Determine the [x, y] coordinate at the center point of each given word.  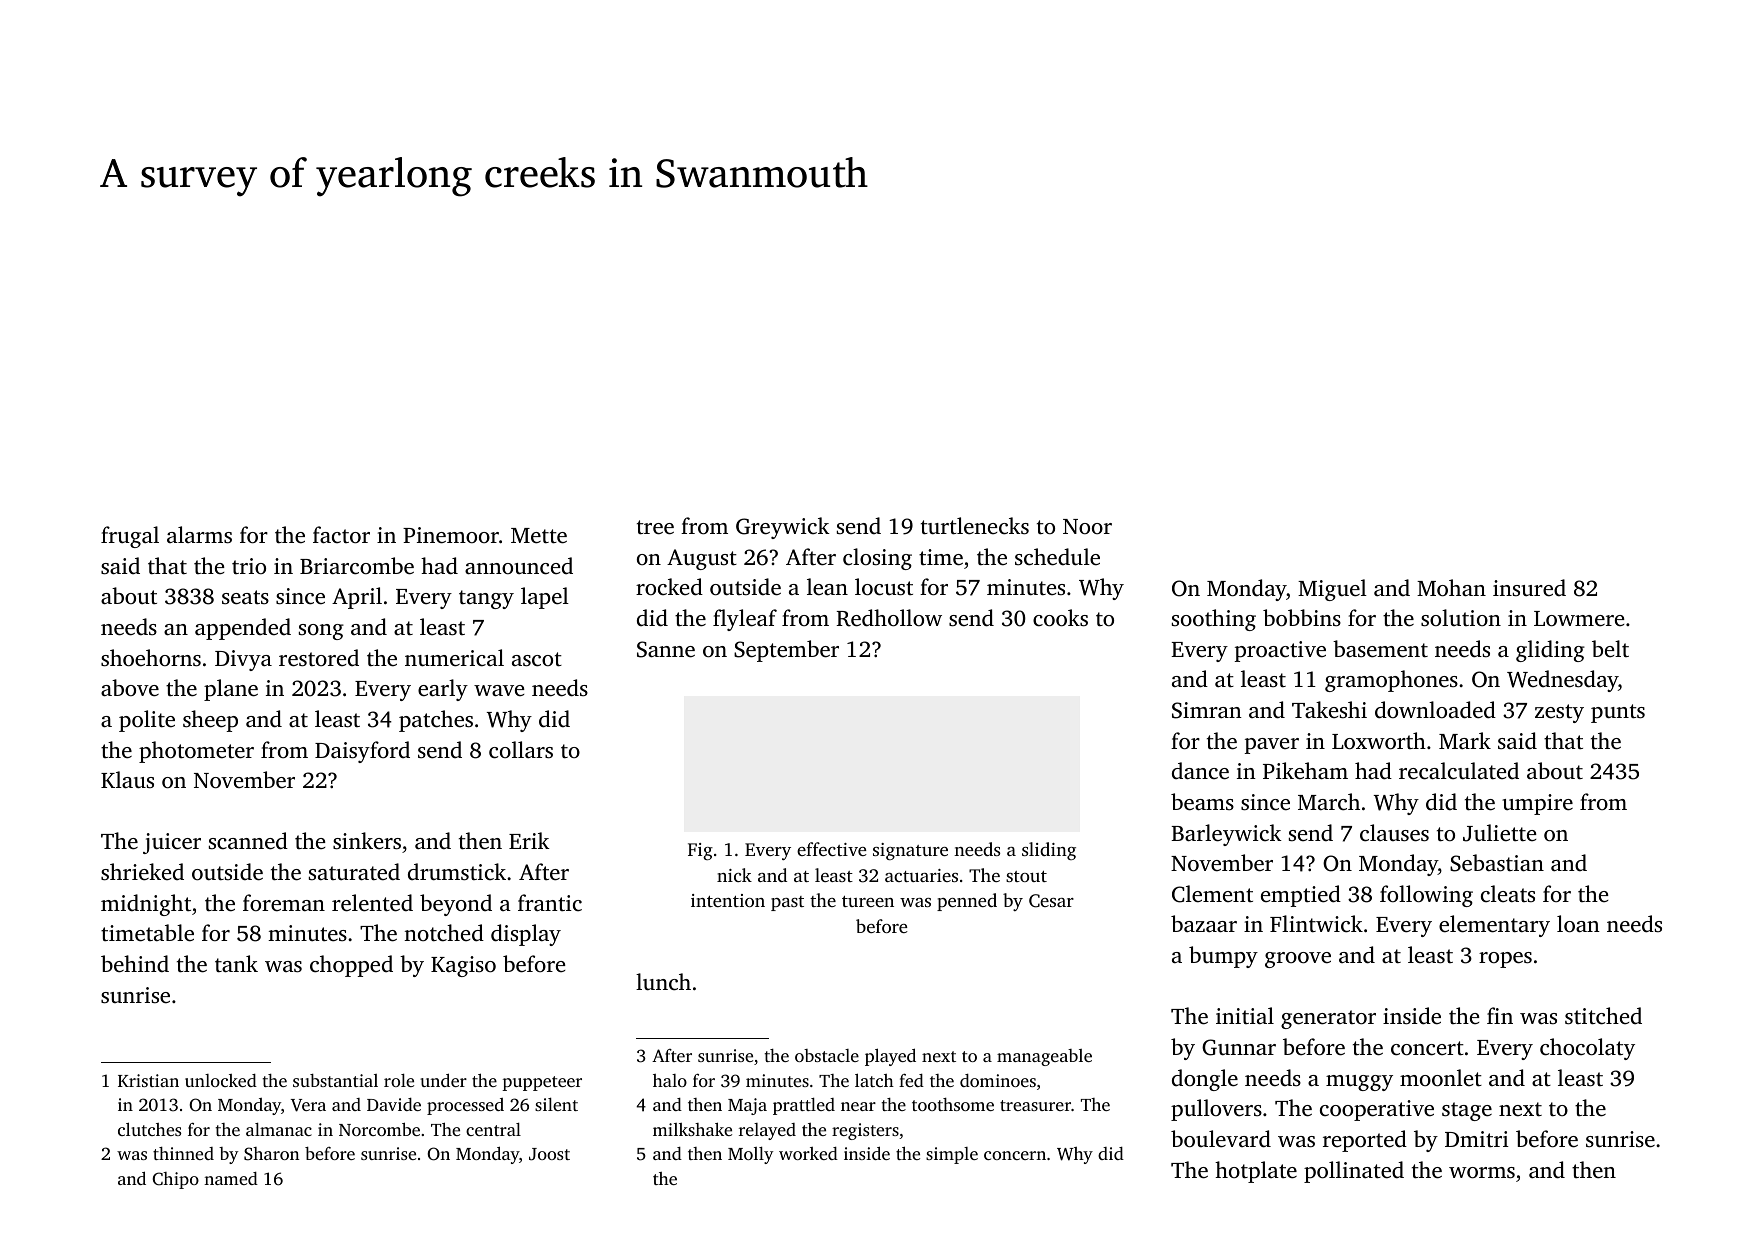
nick [734, 875]
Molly [751, 1155]
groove [1298, 960]
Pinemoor [451, 535]
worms [1482, 1172]
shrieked [142, 872]
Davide [394, 1104]
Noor [1087, 526]
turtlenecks [975, 526]
